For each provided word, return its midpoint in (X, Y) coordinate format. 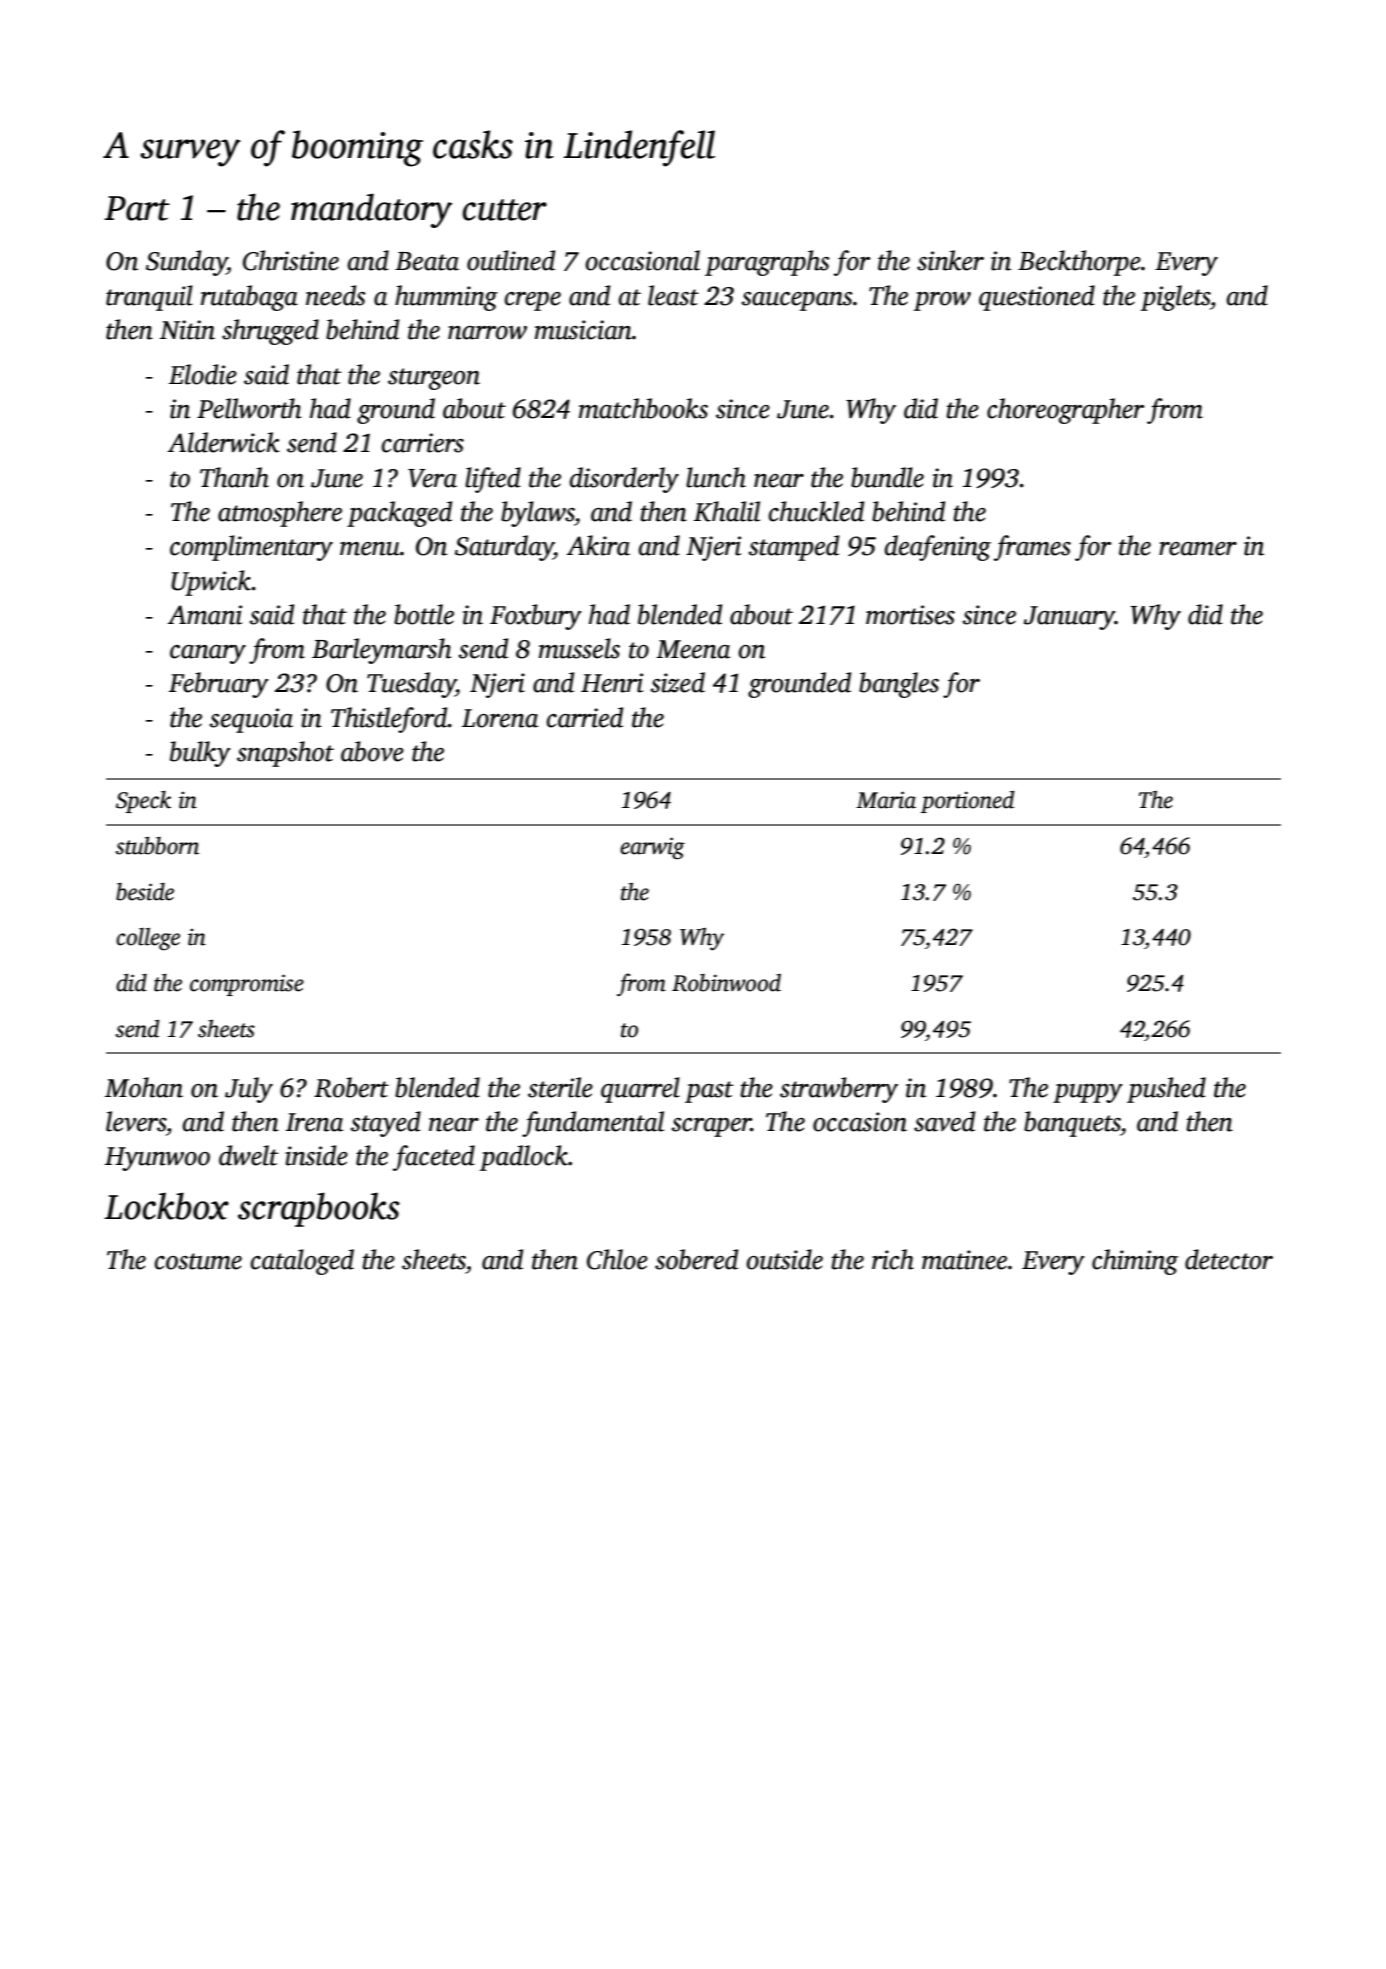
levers (136, 1121)
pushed (1166, 1090)
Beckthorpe (1079, 263)
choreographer (1065, 411)
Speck (143, 802)
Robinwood (726, 983)
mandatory (371, 210)
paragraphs (767, 263)
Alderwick (224, 442)
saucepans (797, 301)
